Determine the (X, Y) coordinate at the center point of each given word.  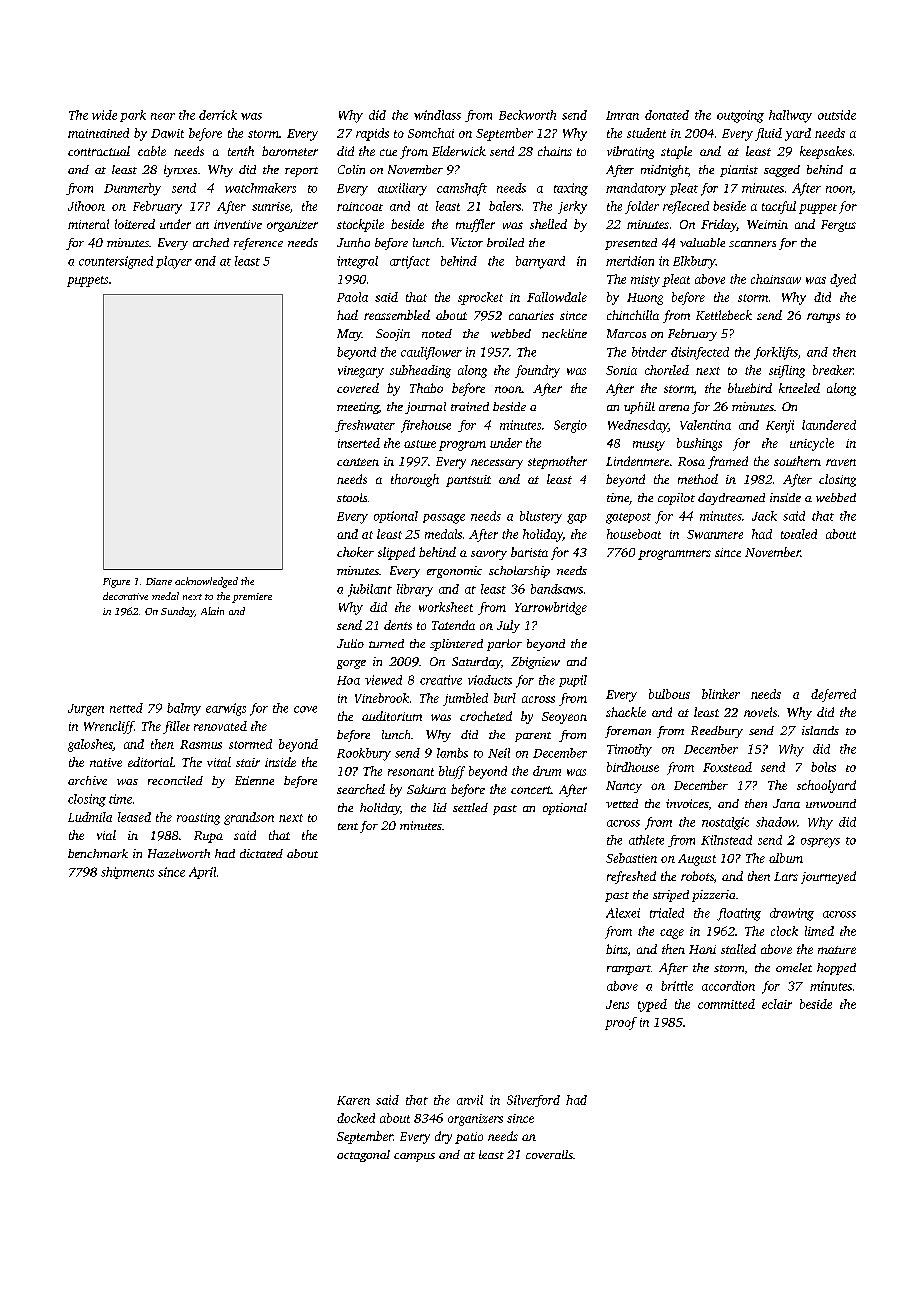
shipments (127, 873)
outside (837, 115)
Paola (352, 297)
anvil (470, 1100)
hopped (836, 969)
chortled (667, 370)
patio (469, 1138)
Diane (159, 581)
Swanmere (715, 534)
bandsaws (557, 589)
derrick (218, 115)
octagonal (363, 1156)
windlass (437, 115)
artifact (410, 262)
